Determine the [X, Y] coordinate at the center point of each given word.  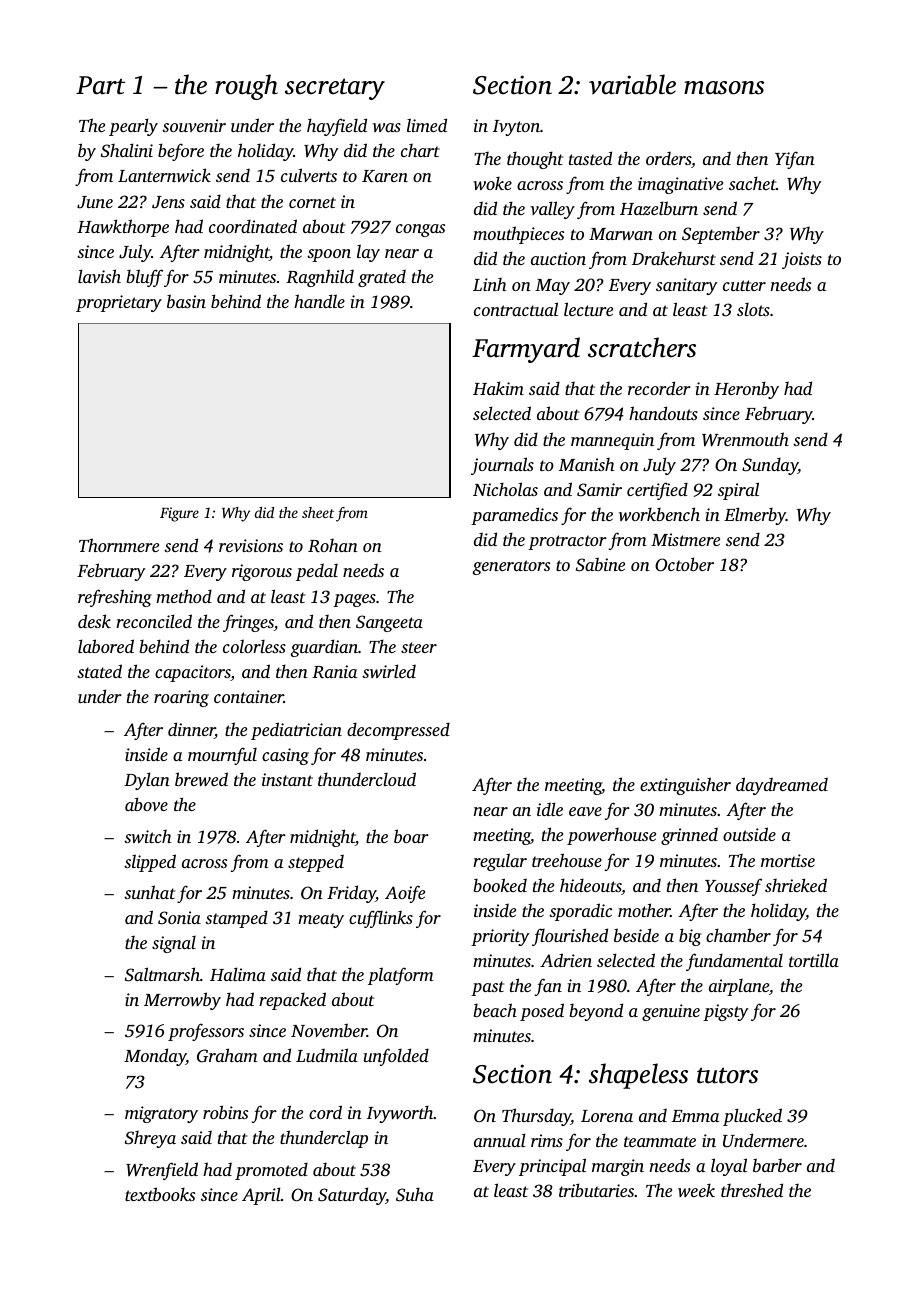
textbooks [160, 1194]
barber [777, 1165]
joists [802, 260]
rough [246, 87]
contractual [516, 309]
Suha [415, 1194]
